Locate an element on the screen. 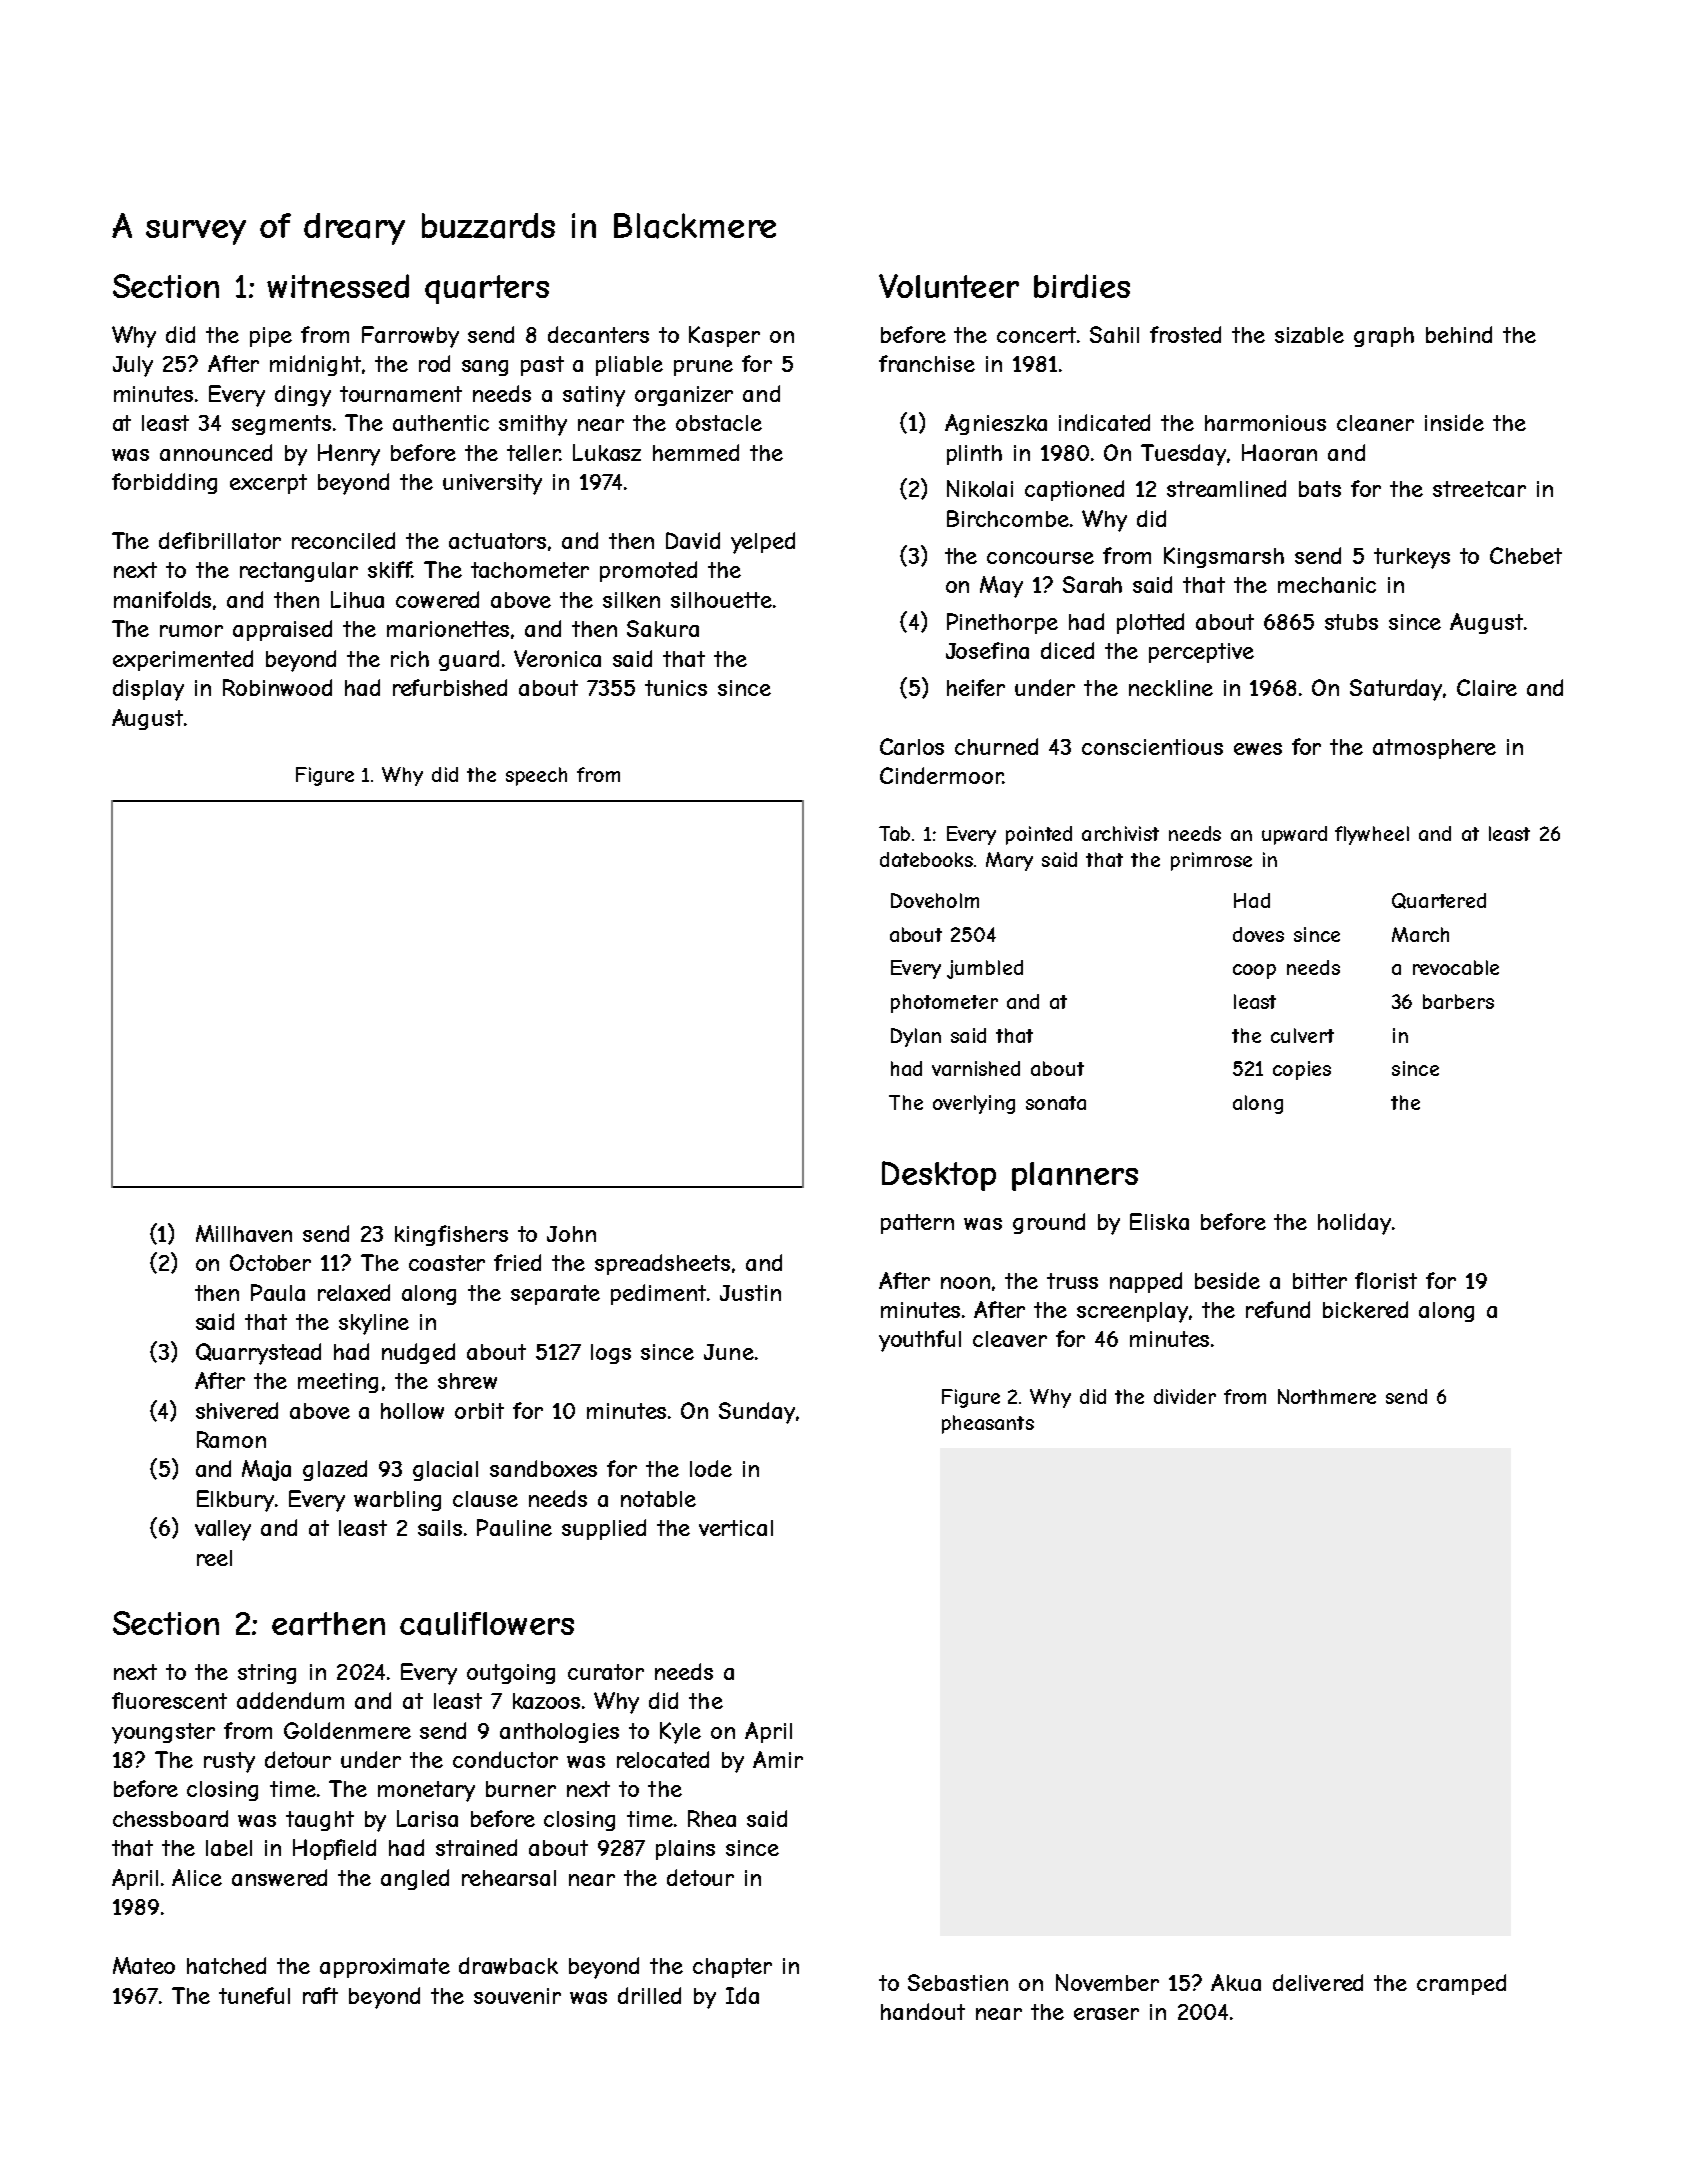  label is located at coordinates (229, 1848).
